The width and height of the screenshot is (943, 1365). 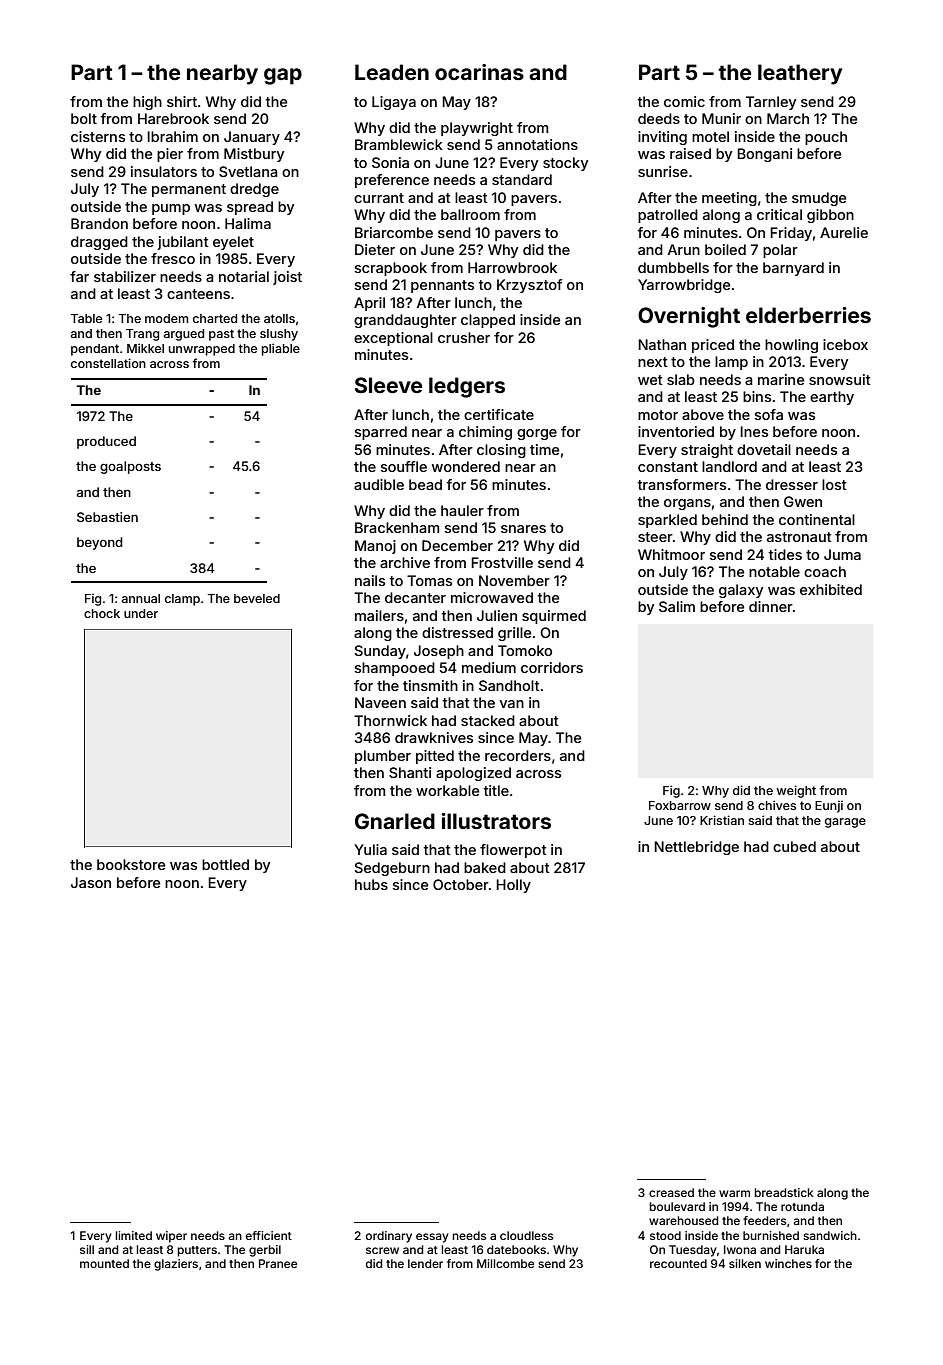 I want to click on bookstore, so click(x=131, y=864).
